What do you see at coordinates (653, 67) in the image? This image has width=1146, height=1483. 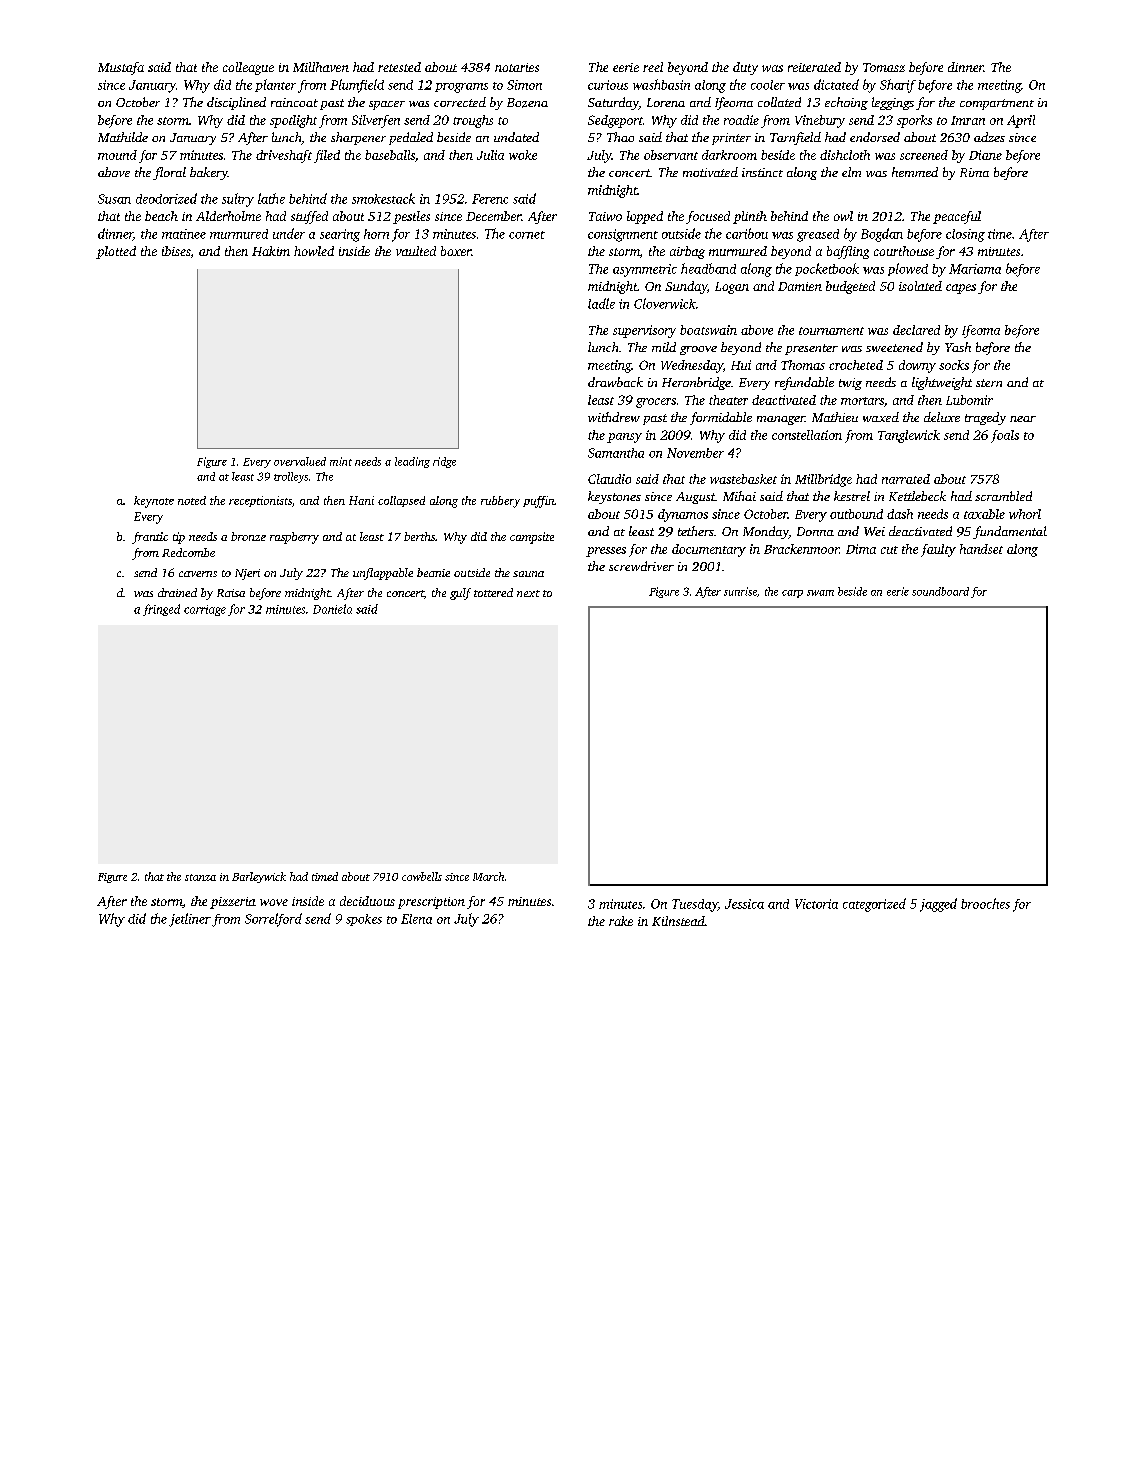 I see `reel` at bounding box center [653, 67].
